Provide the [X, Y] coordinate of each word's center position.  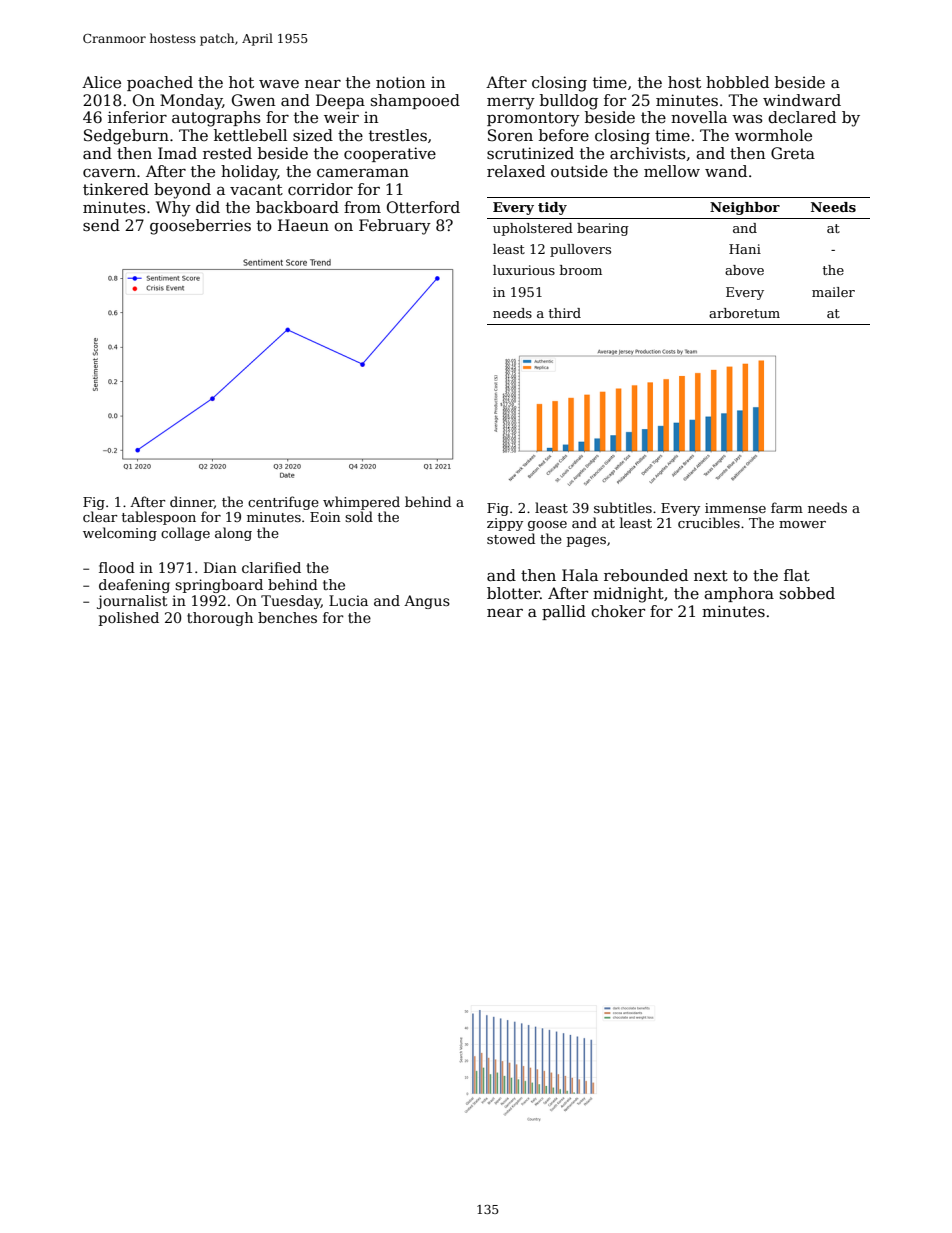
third [565, 313]
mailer [833, 292]
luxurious [524, 270]
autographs [216, 119]
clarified [271, 567]
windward [802, 100]
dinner [192, 502]
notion [400, 82]
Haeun [303, 225]
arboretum [744, 313]
